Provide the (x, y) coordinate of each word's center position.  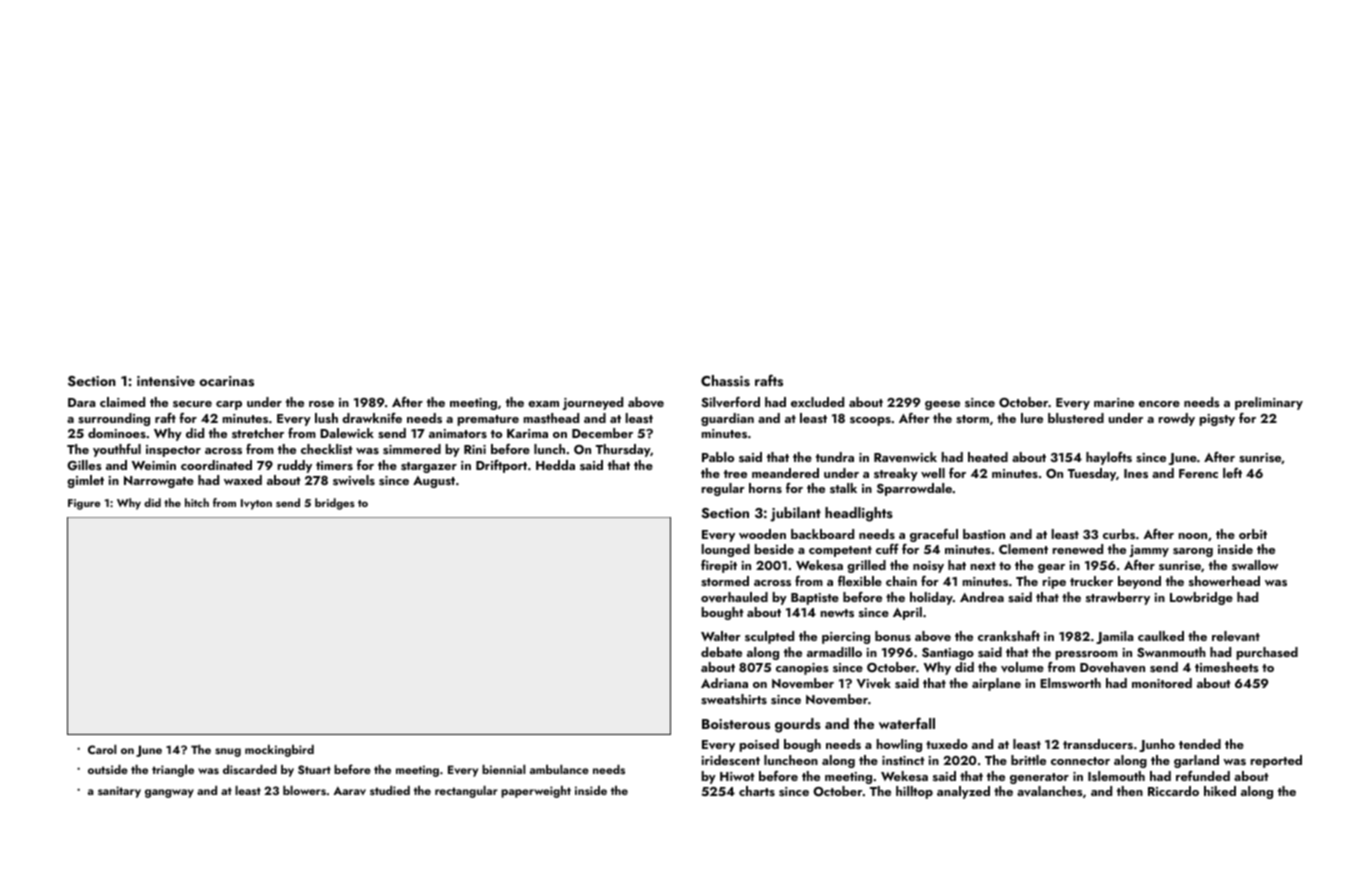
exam (543, 404)
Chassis (725, 381)
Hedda (555, 465)
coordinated (216, 465)
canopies (802, 669)
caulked (1161, 636)
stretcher (258, 433)
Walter (721, 636)
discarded (250, 769)
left (1232, 473)
